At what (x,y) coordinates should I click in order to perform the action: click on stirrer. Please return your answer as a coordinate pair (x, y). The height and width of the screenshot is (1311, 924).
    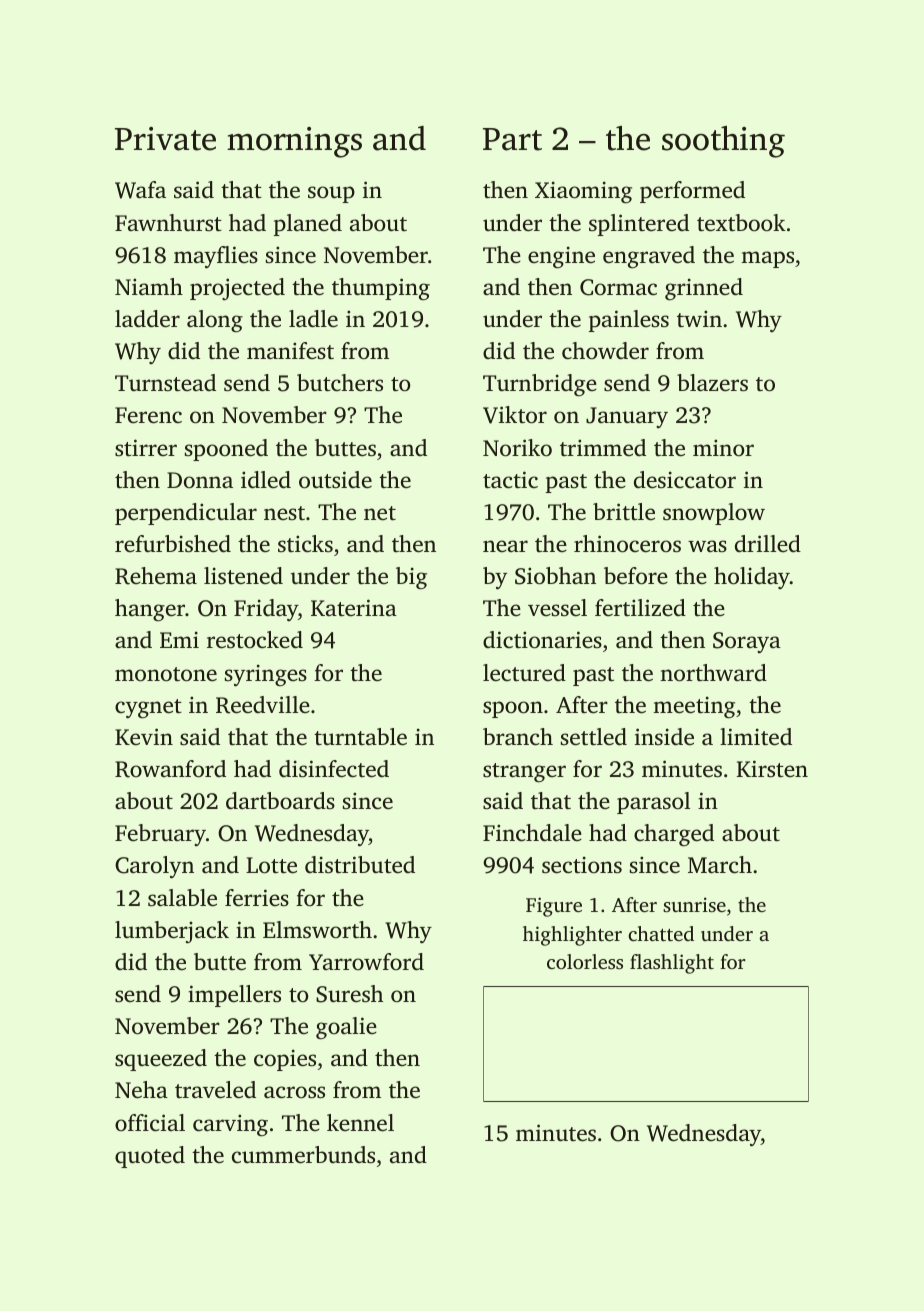
    Looking at the image, I should click on (146, 448).
